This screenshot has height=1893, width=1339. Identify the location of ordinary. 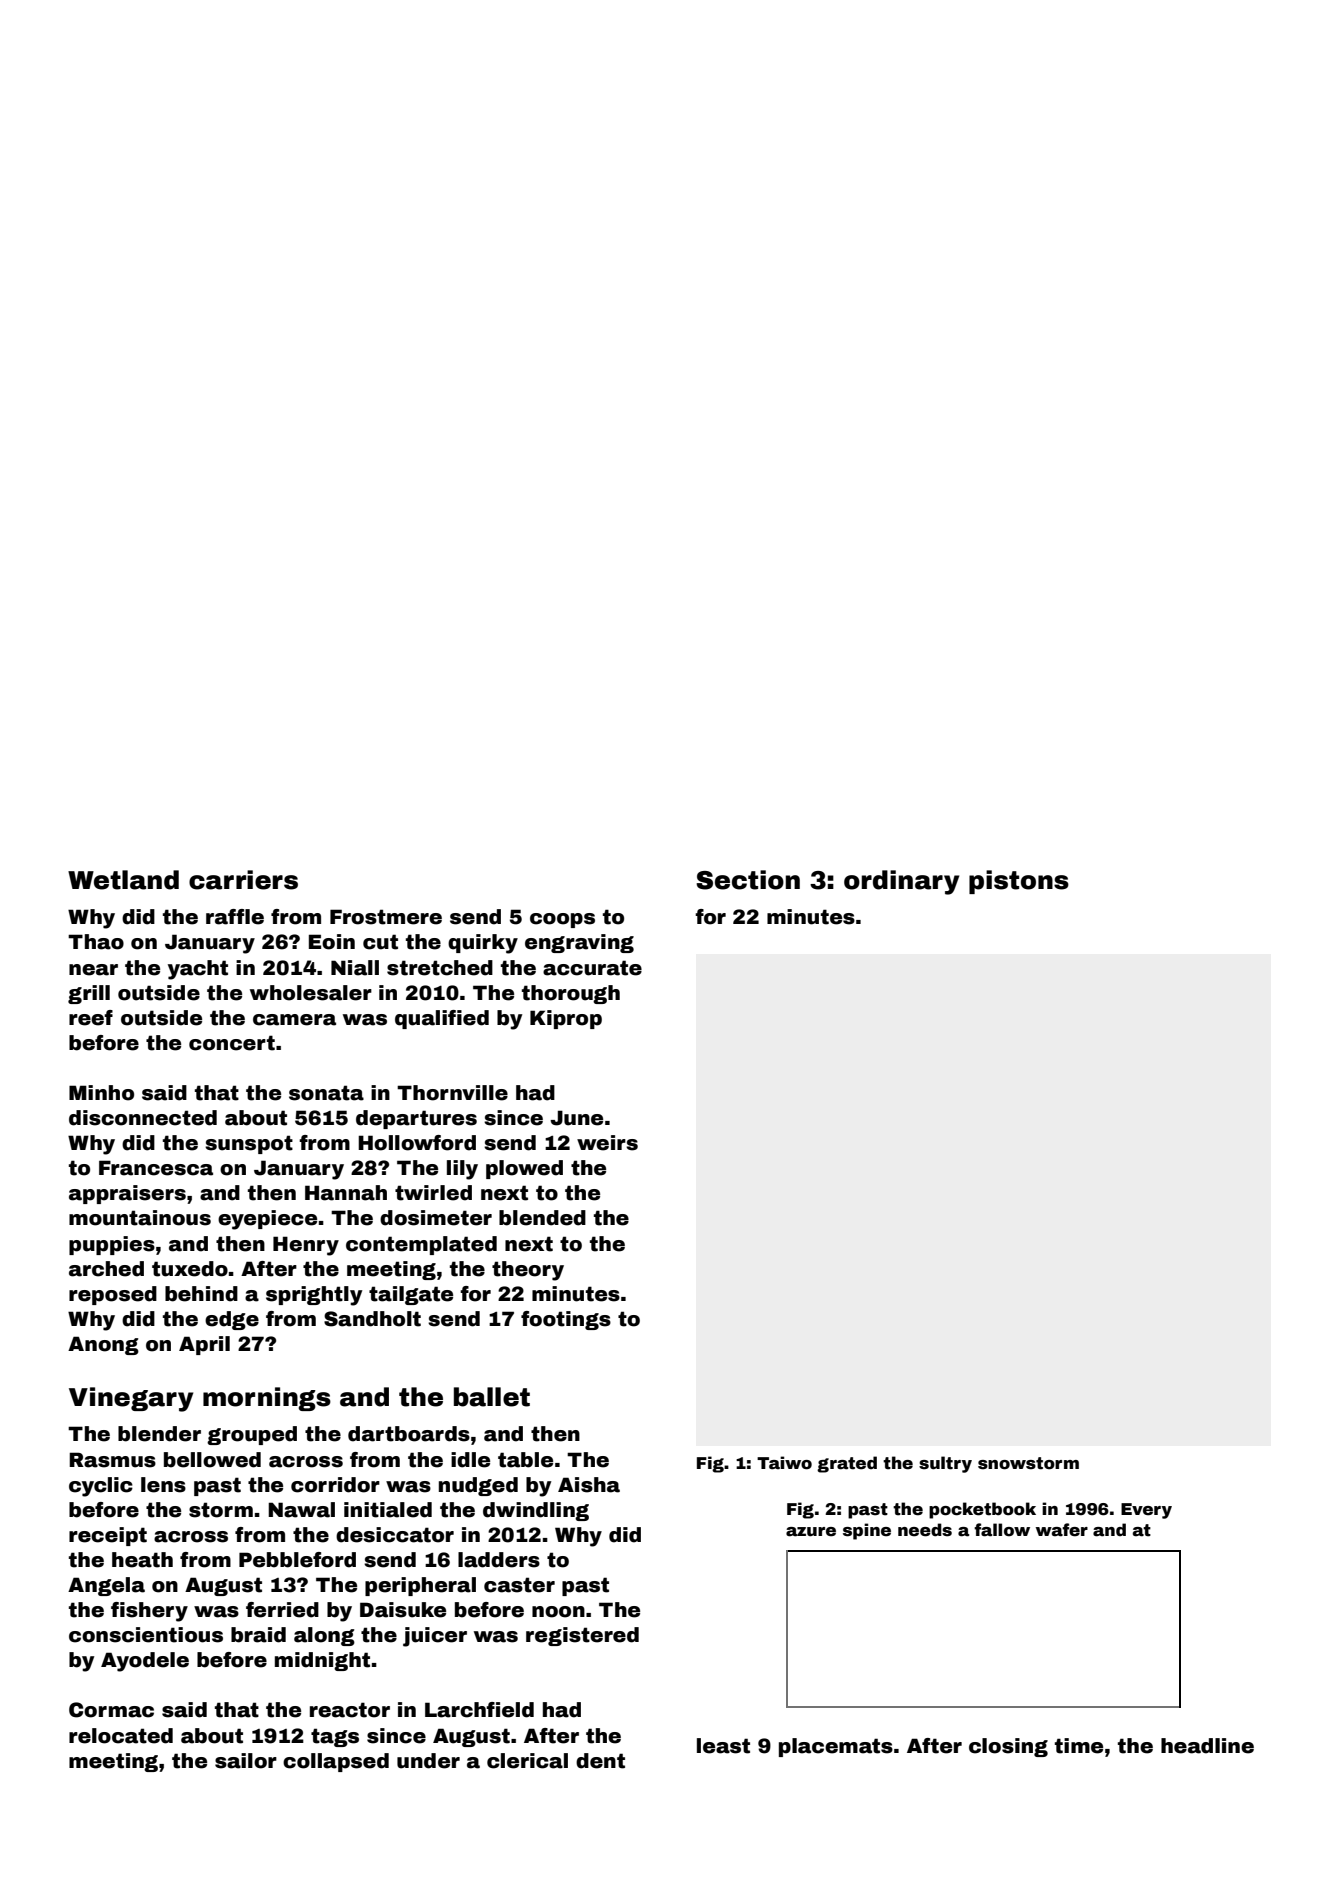
(901, 882).
